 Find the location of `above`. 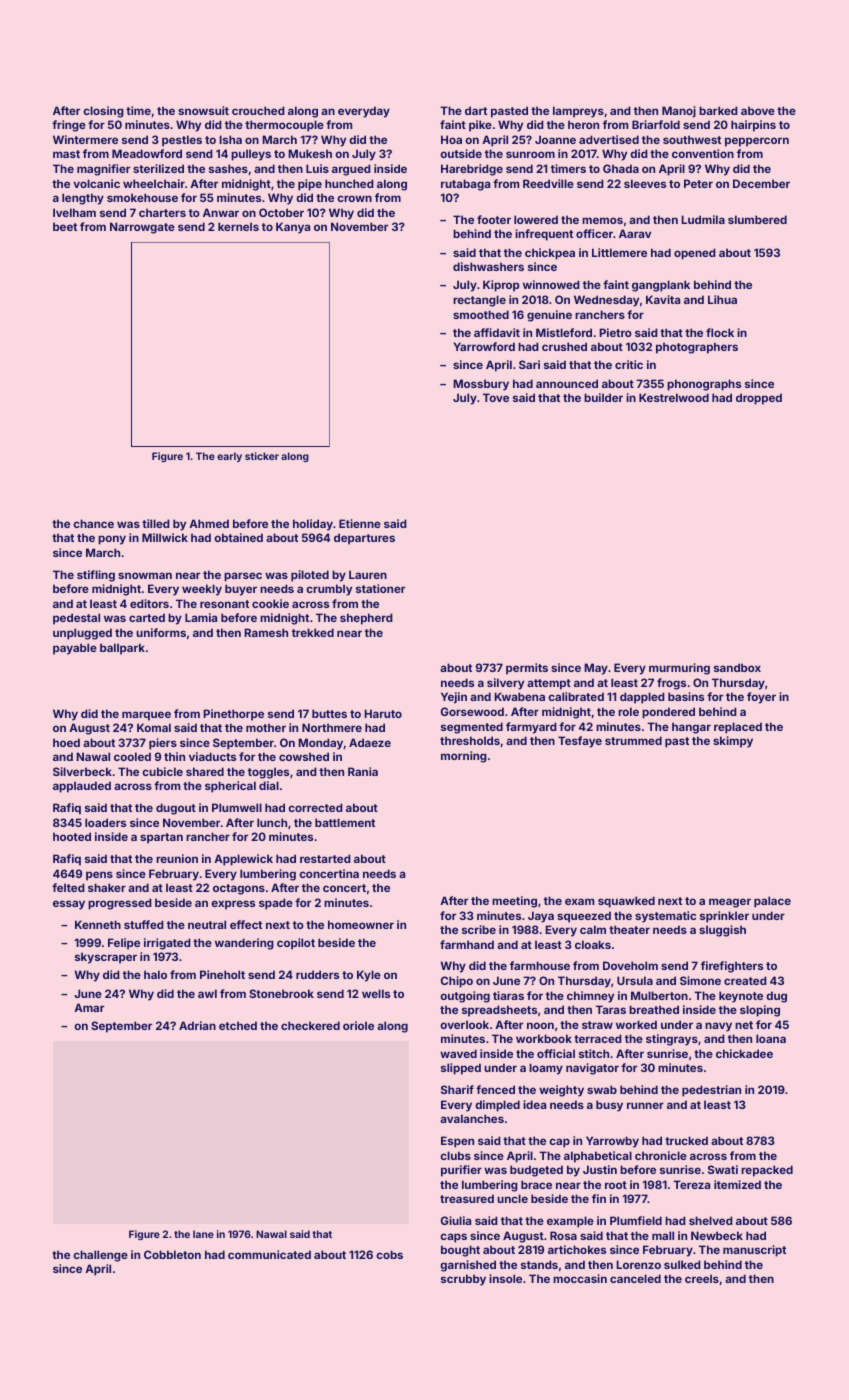

above is located at coordinates (758, 110).
